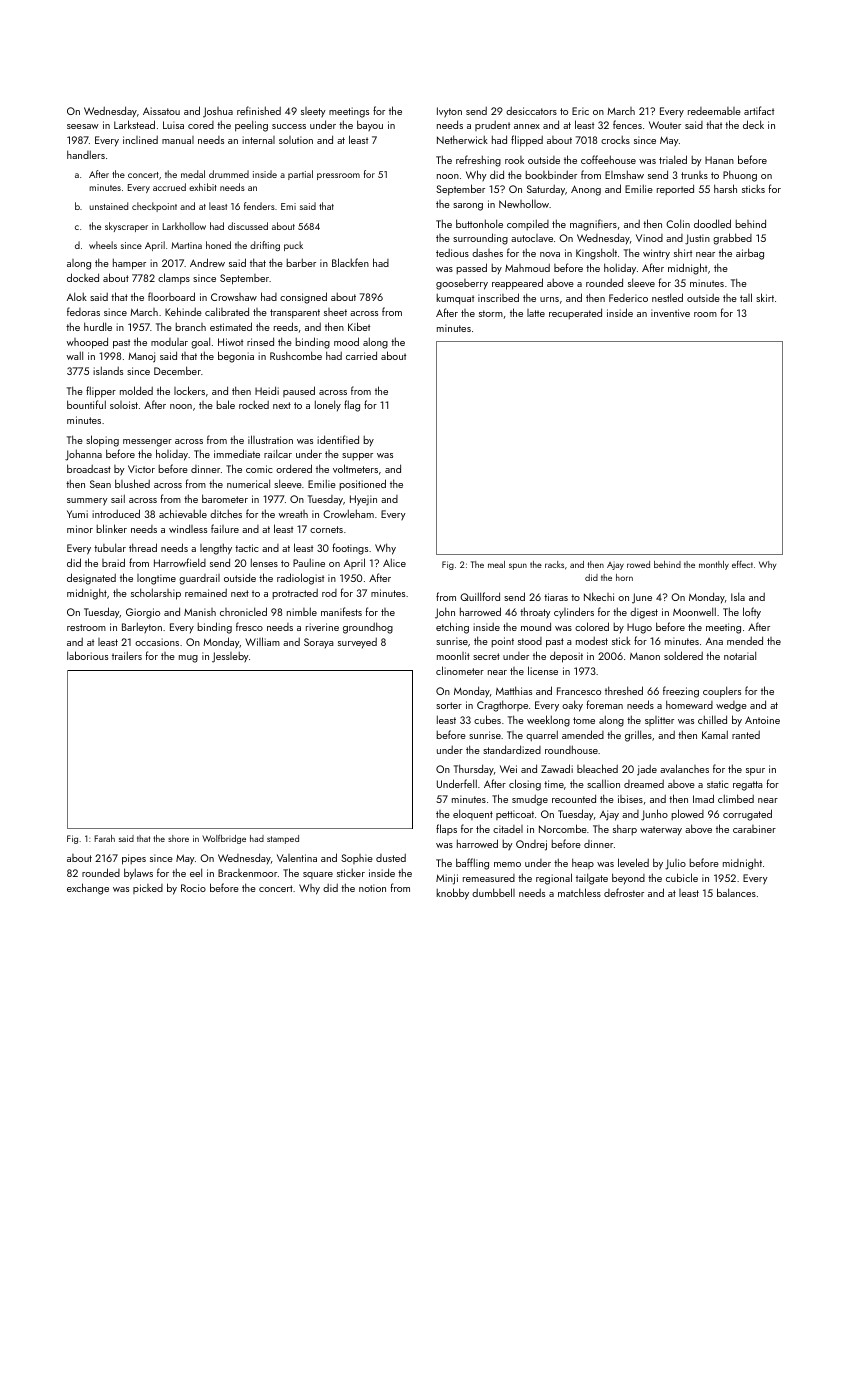 The height and width of the page is (1400, 849). What do you see at coordinates (259, 110) in the page?
I see `refinished` at bounding box center [259, 110].
